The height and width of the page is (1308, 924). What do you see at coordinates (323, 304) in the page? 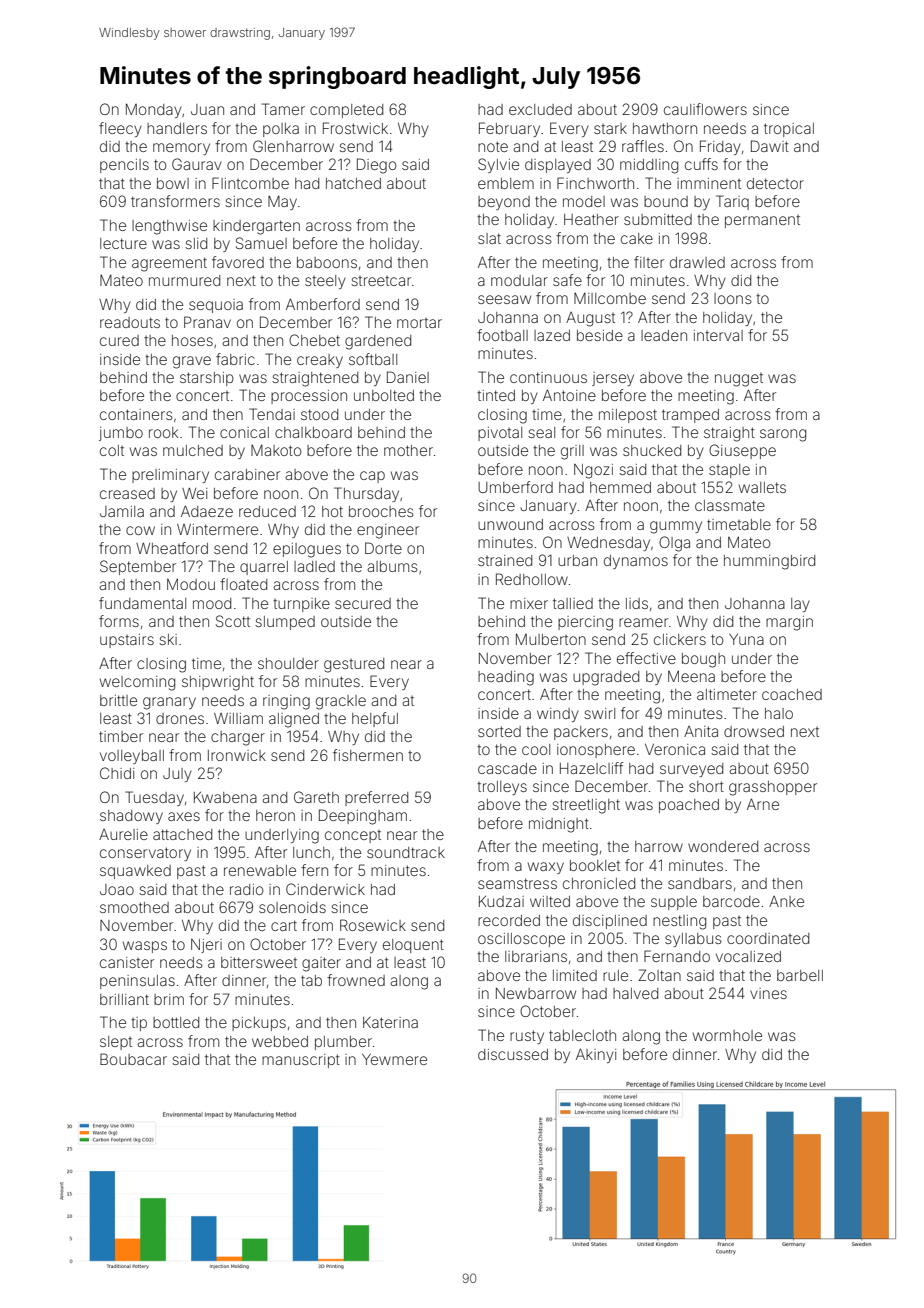
I see `Amberford` at bounding box center [323, 304].
